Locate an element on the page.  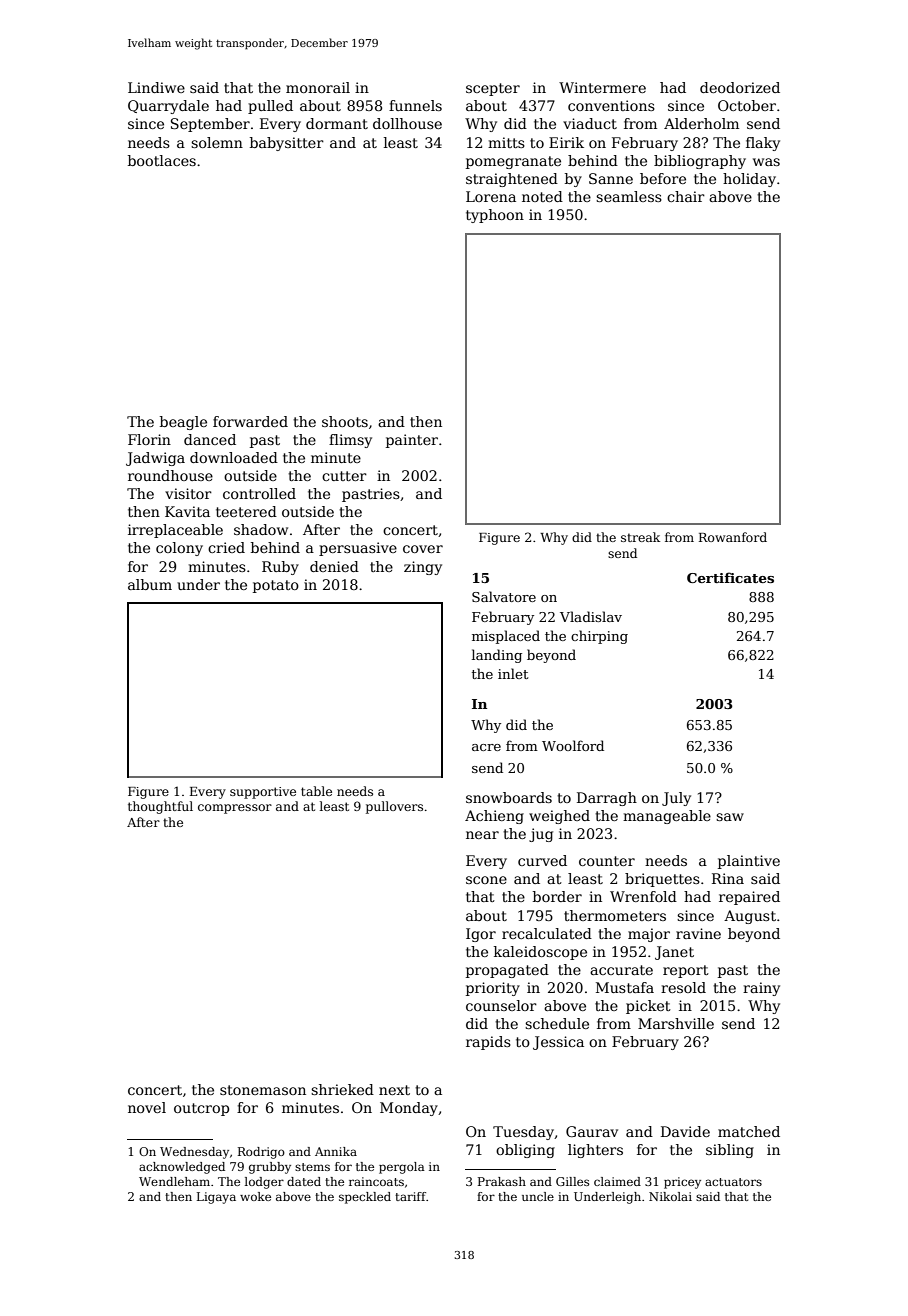
Ligaya is located at coordinates (216, 1198).
